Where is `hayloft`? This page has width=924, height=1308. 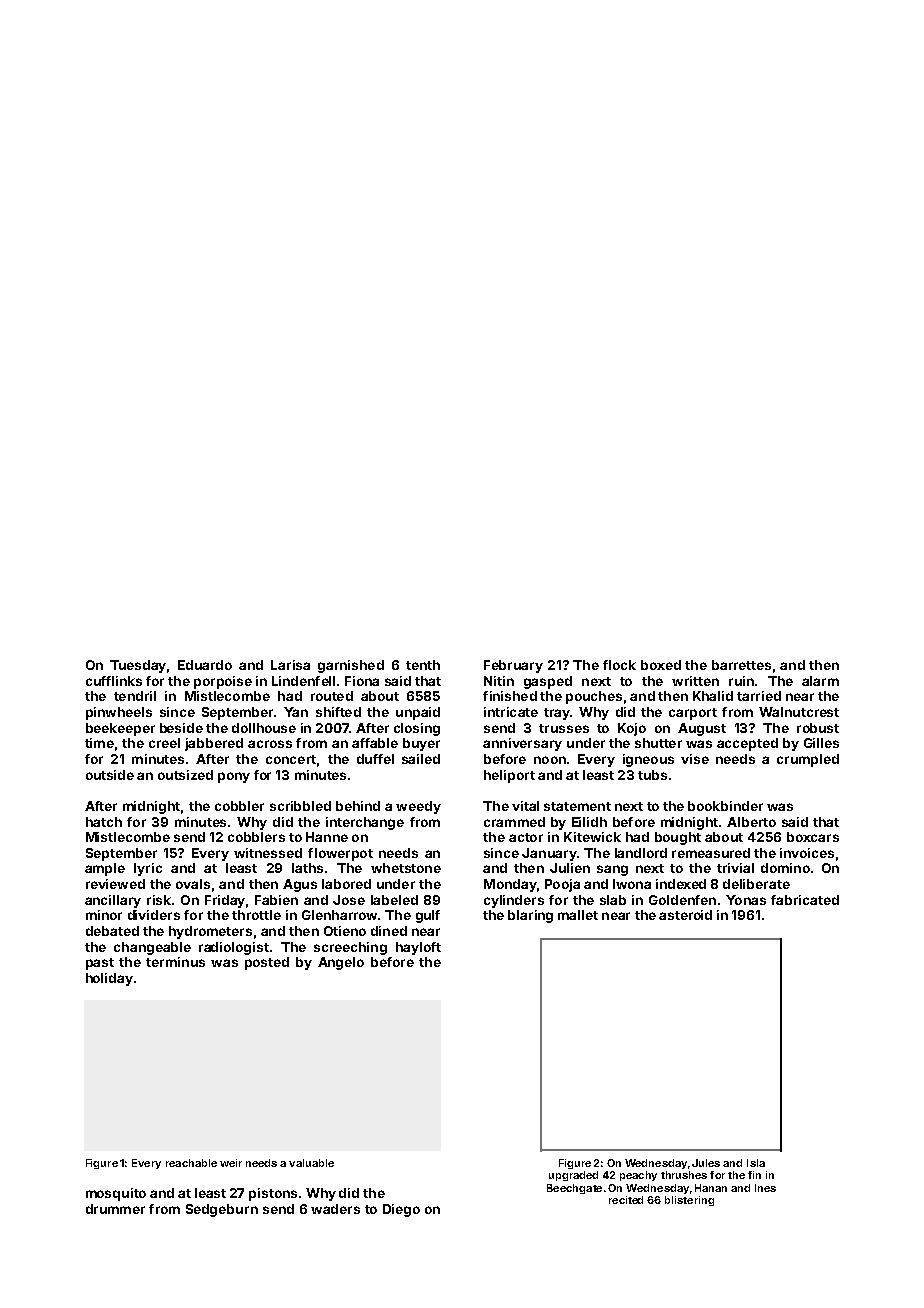 hayloft is located at coordinates (418, 948).
